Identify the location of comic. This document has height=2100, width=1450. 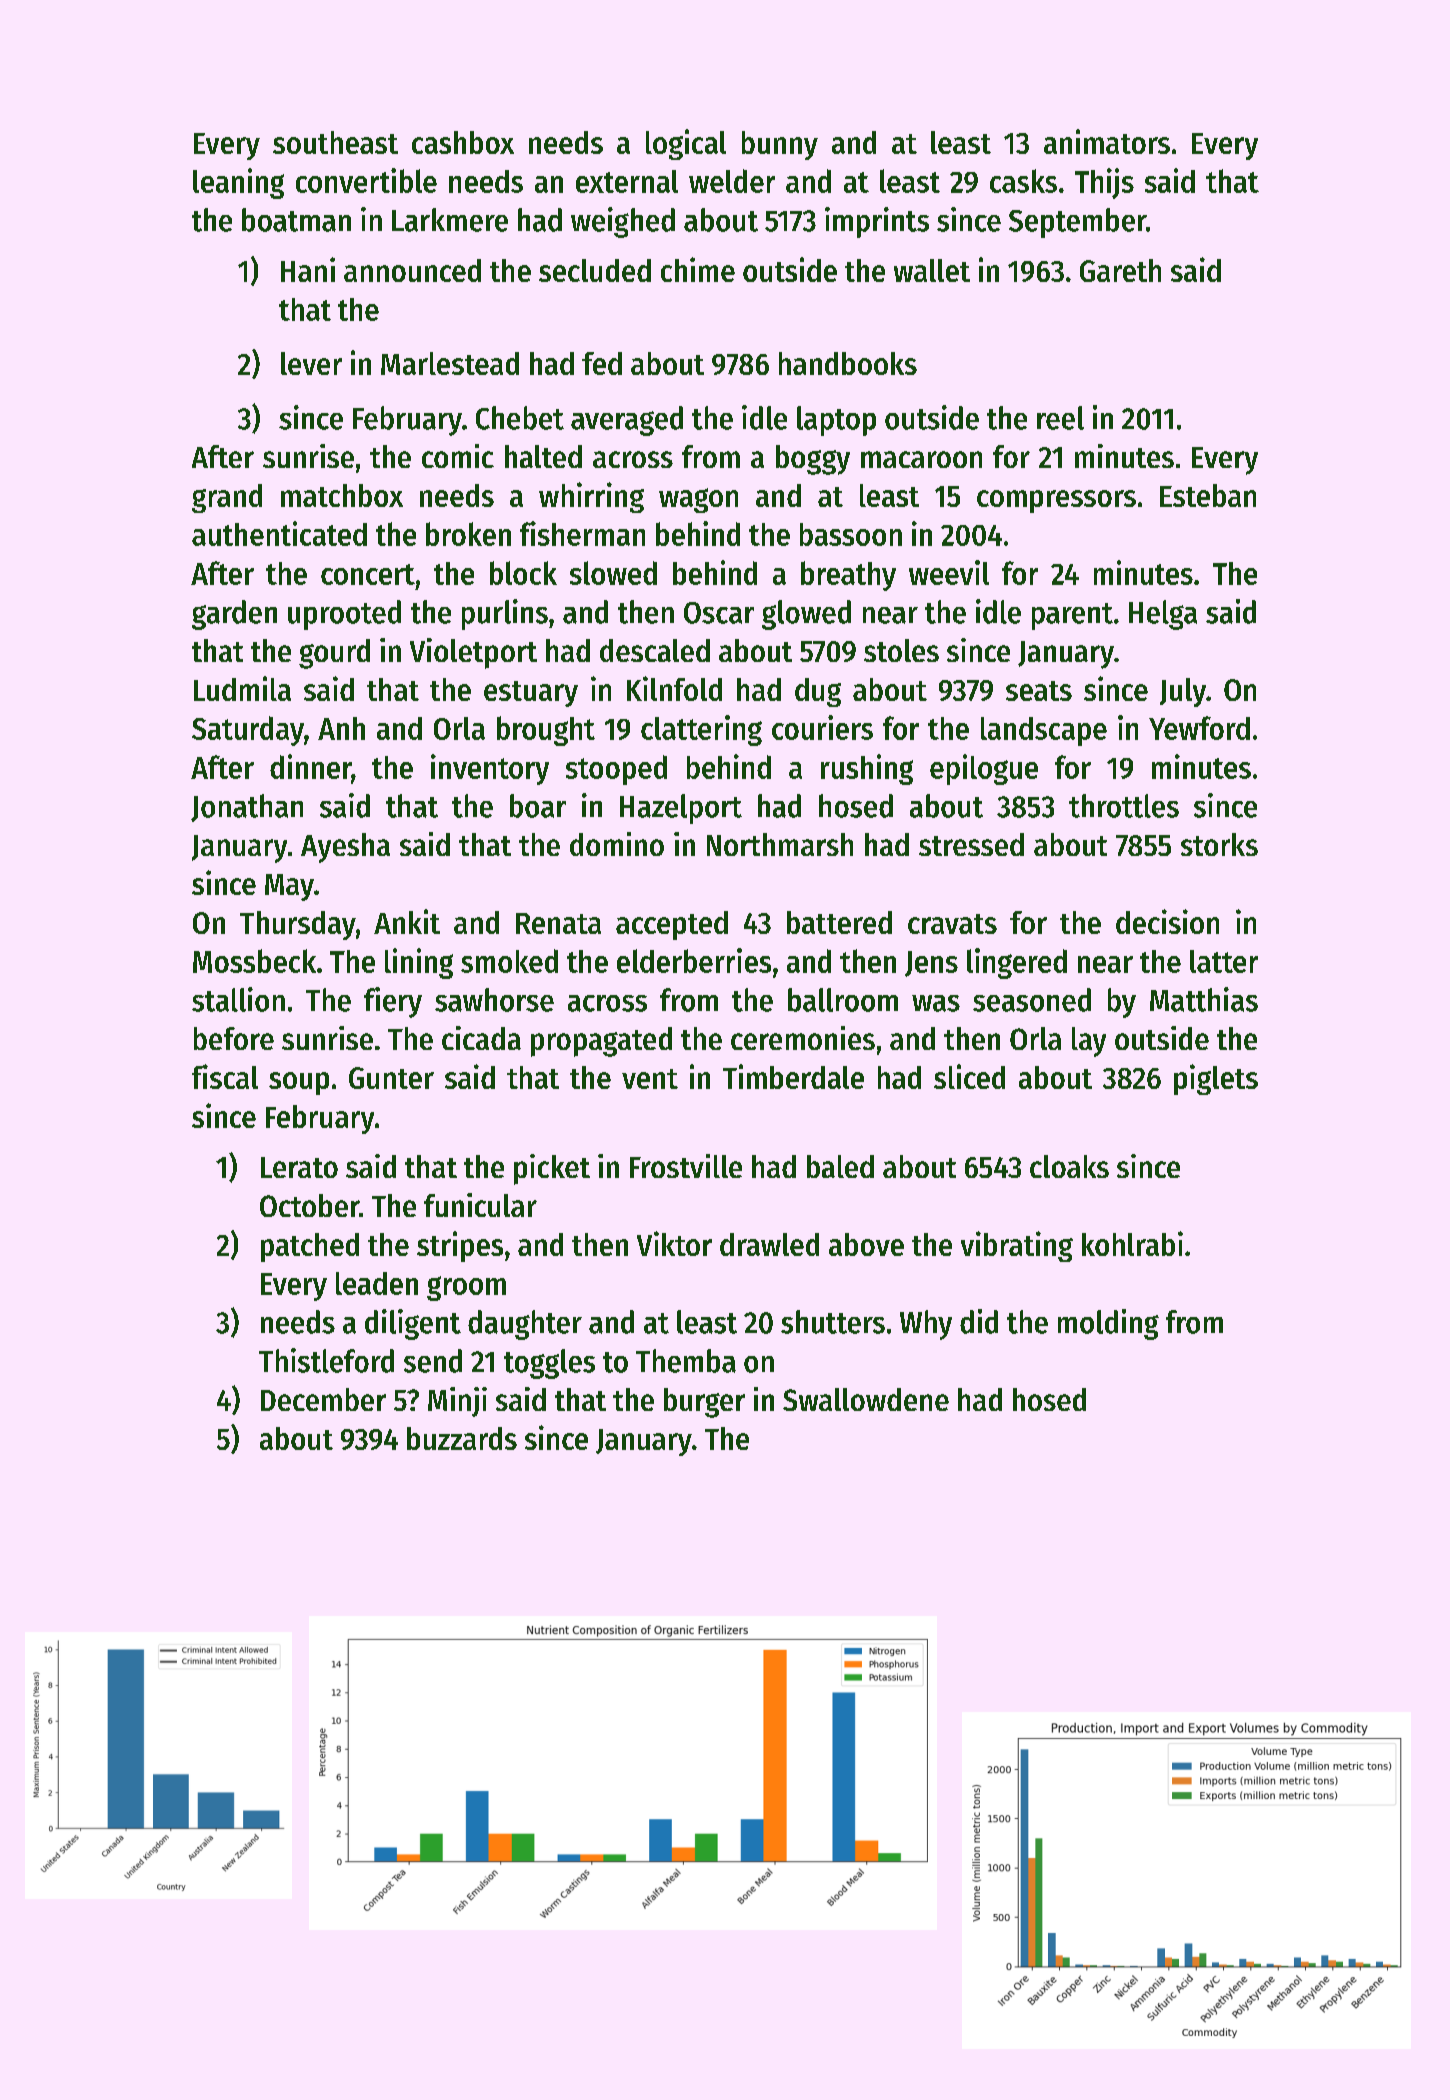
(458, 456).
